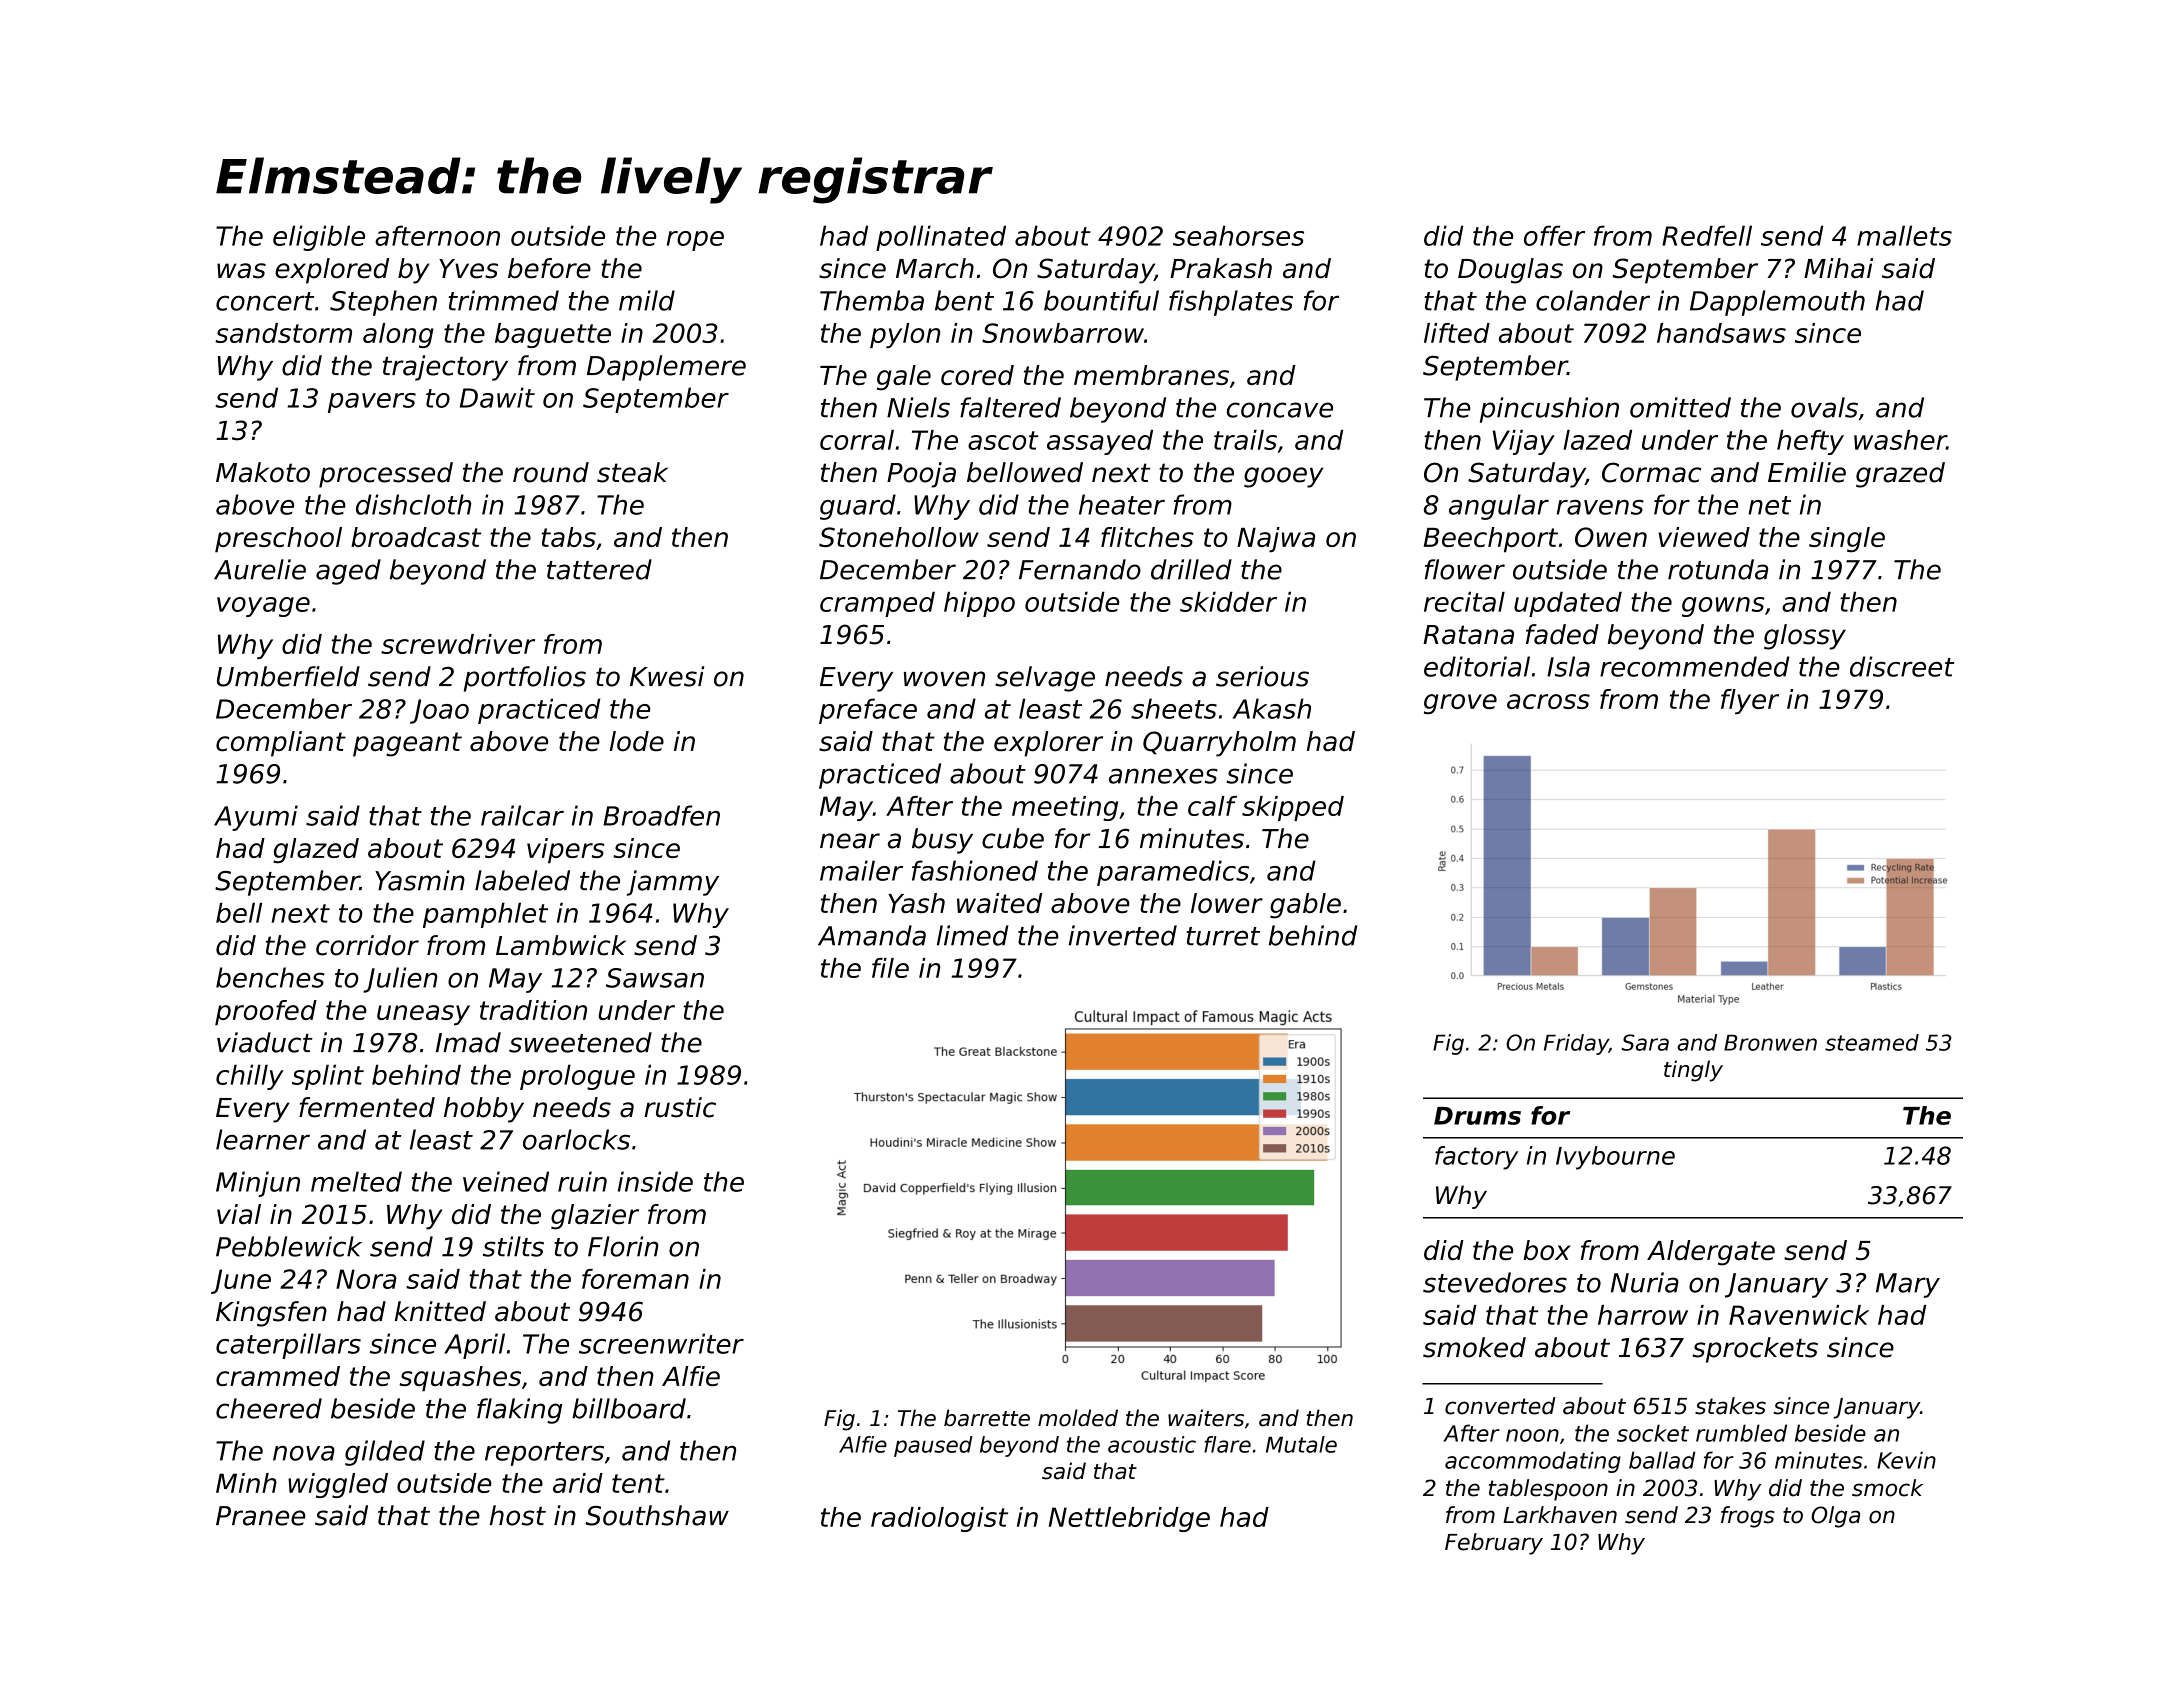  Describe the element at coordinates (1238, 235) in the page. I see `seahorses` at that location.
